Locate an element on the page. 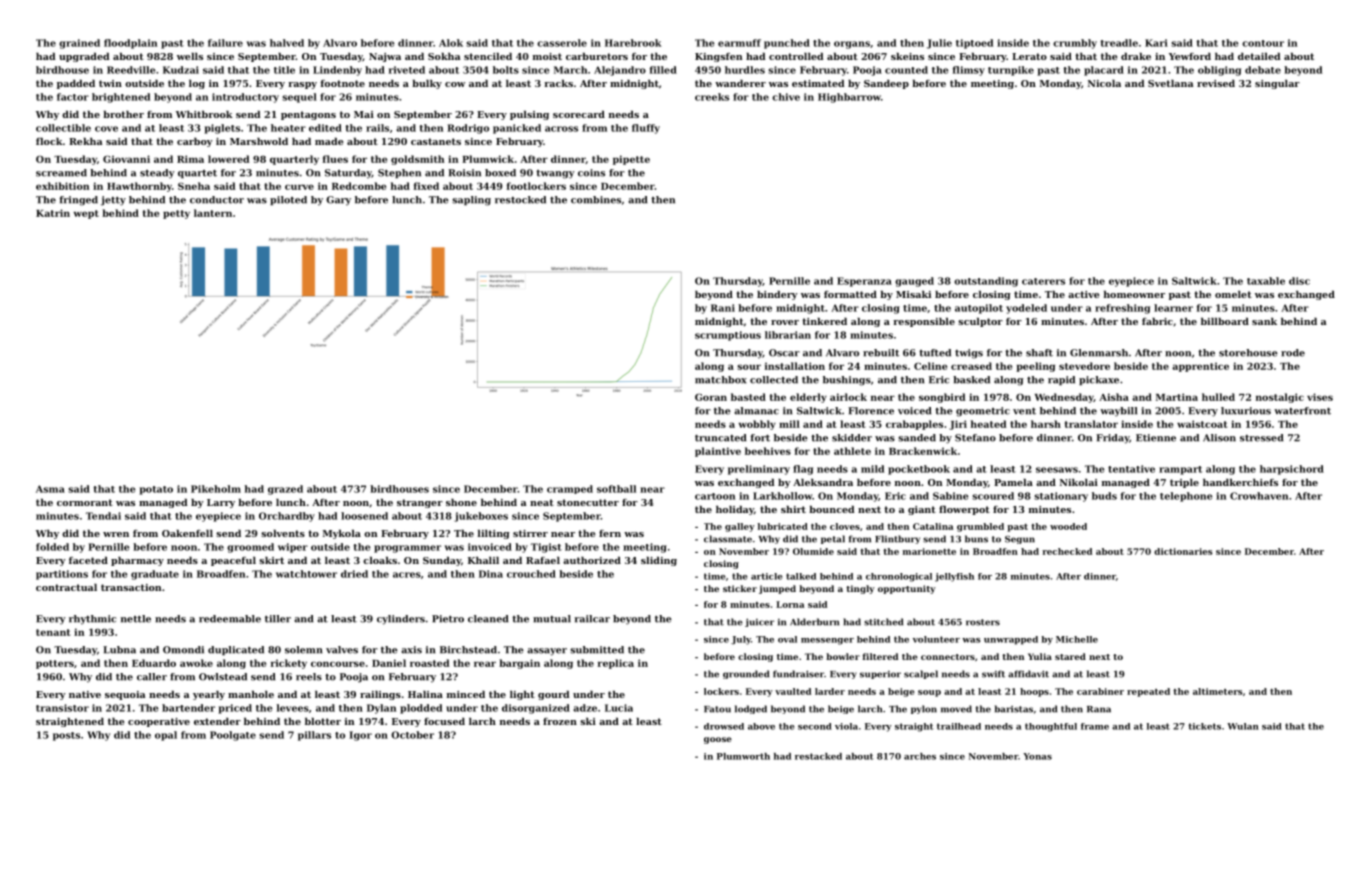 The image size is (1372, 887). Highbarrow is located at coordinates (849, 98).
